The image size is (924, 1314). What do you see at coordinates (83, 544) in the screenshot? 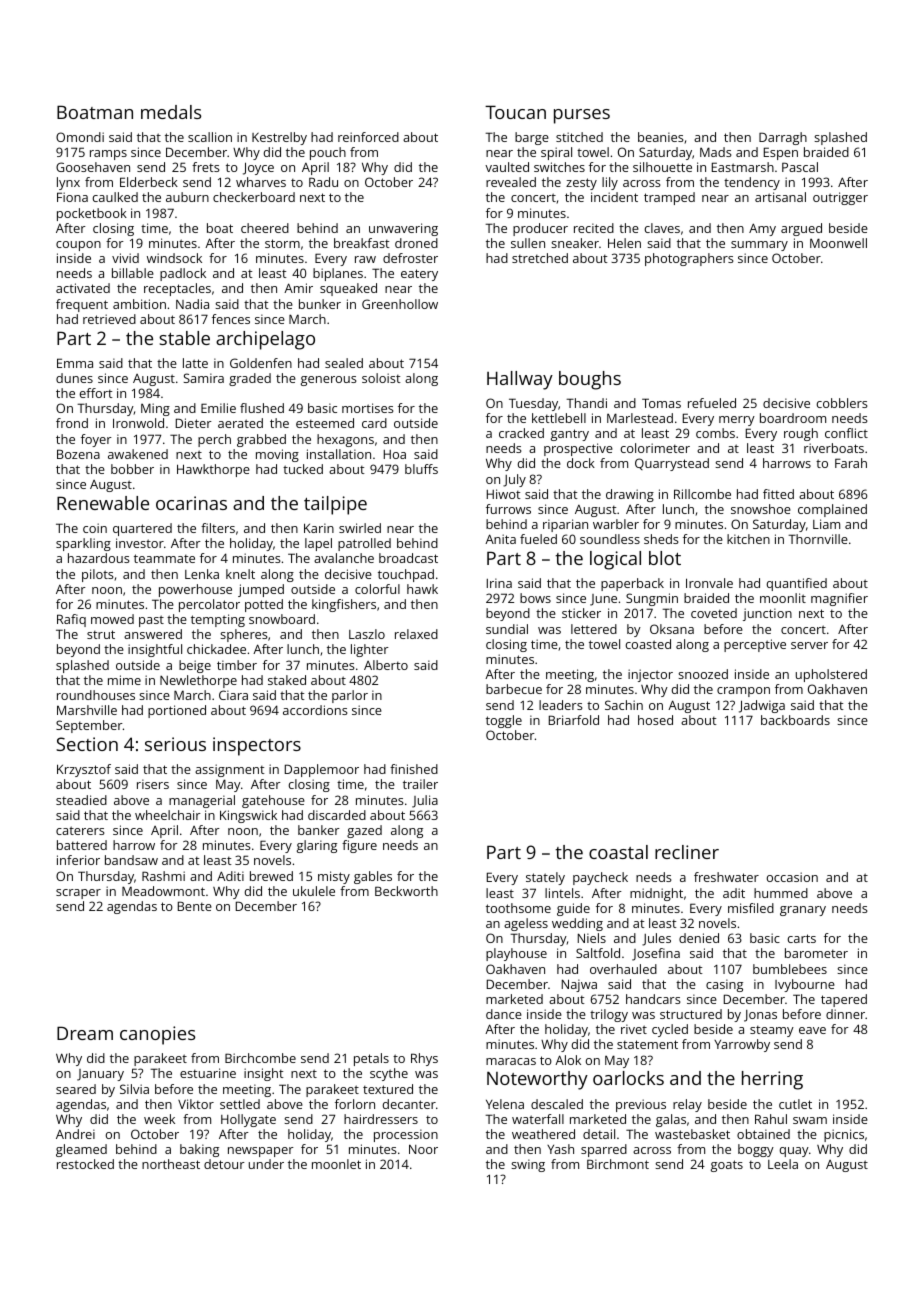
I see `sparkling` at bounding box center [83, 544].
